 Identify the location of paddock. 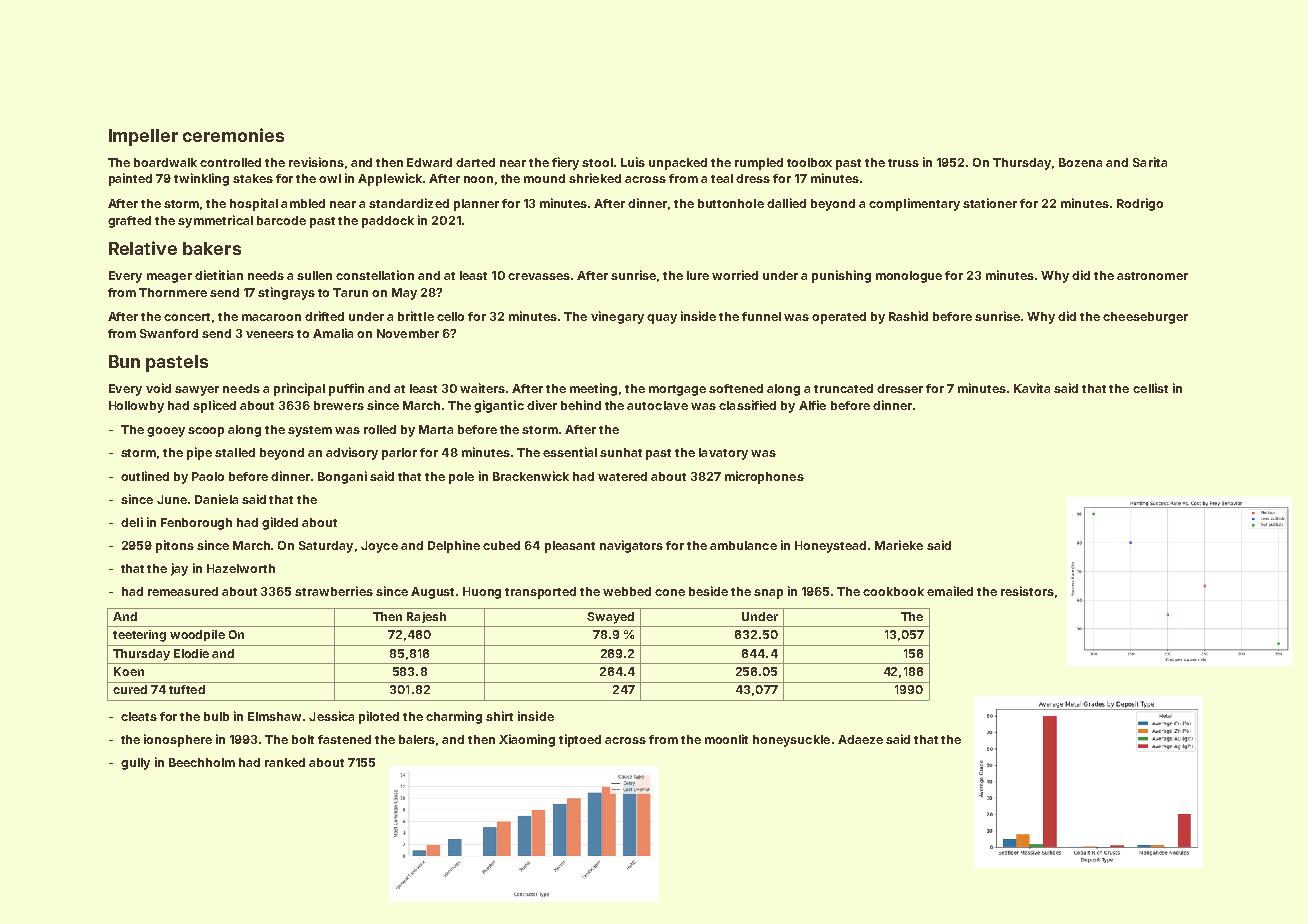
(388, 222).
